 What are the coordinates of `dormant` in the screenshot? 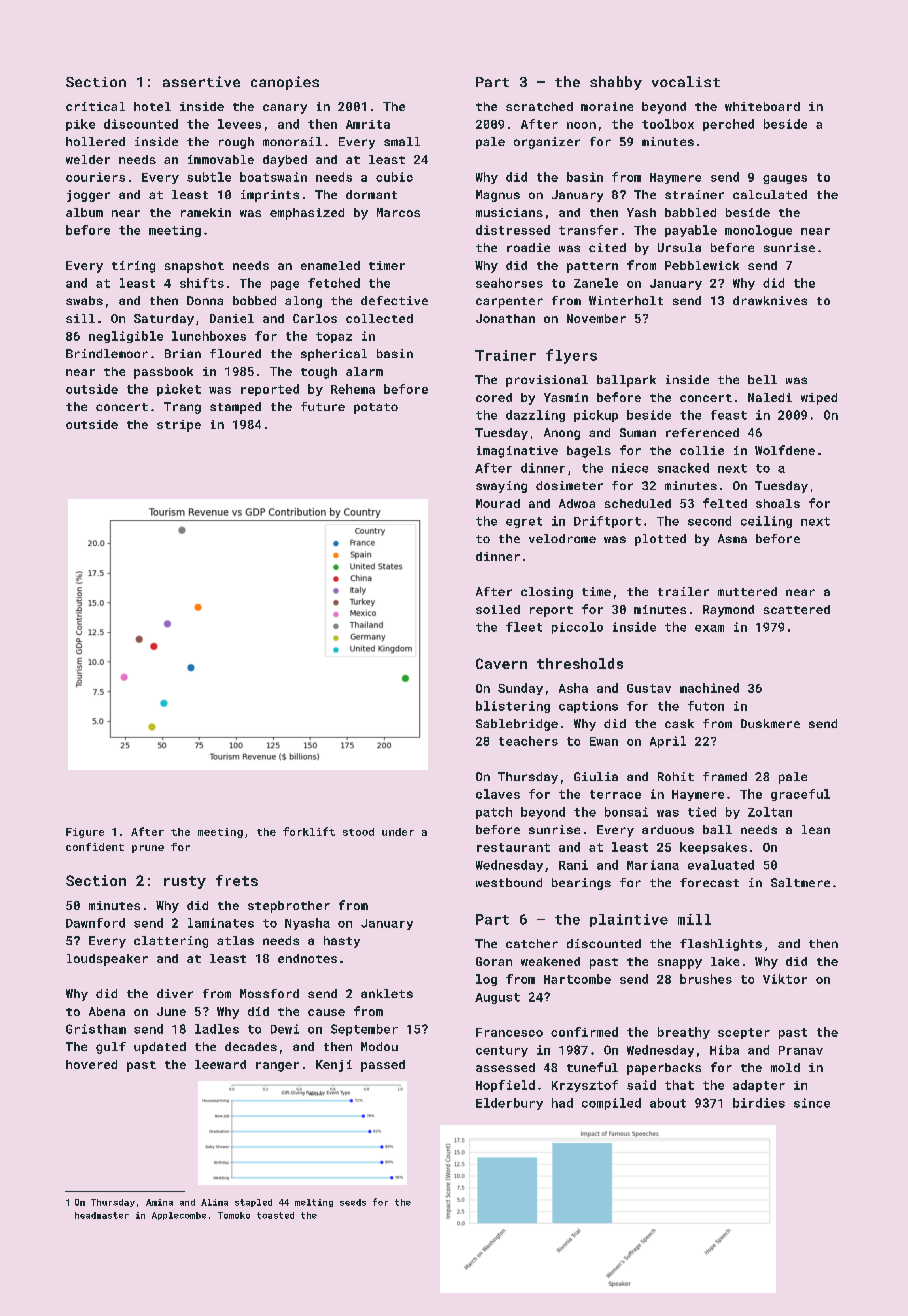 It's located at (371, 194).
